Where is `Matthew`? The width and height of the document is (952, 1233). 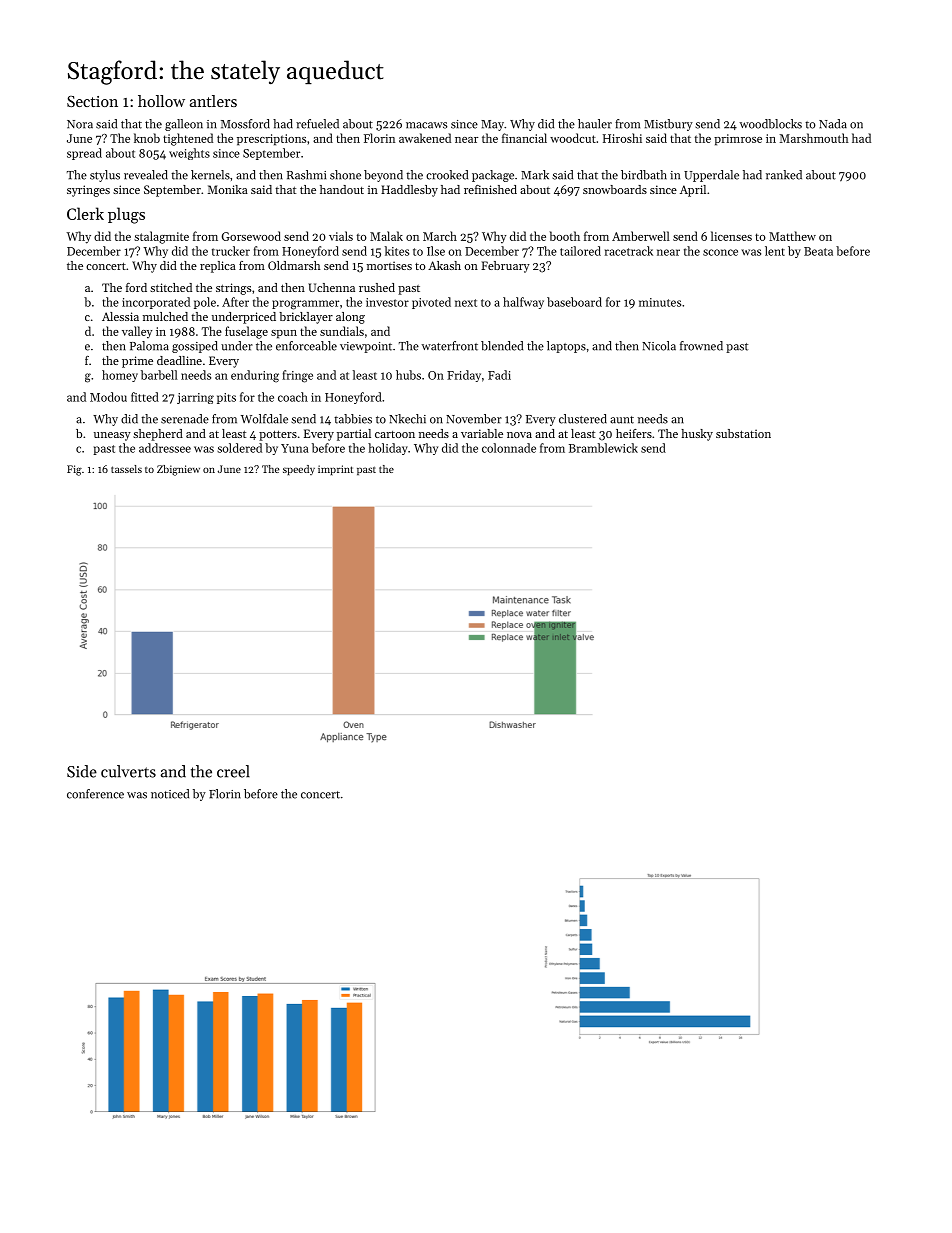 Matthew is located at coordinates (792, 236).
